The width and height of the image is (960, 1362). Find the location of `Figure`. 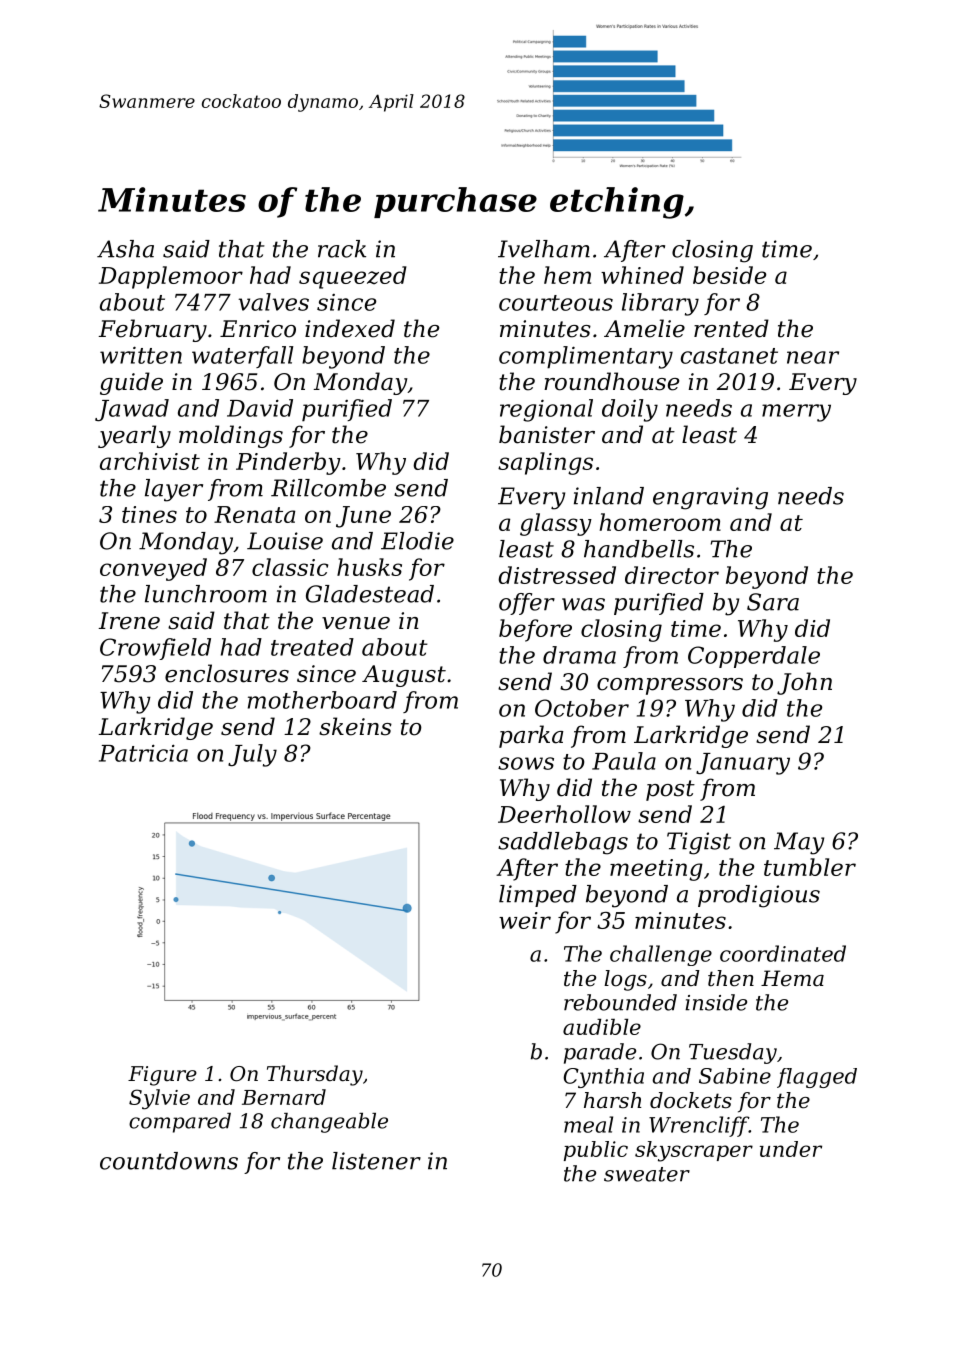

Figure is located at coordinates (162, 1076).
